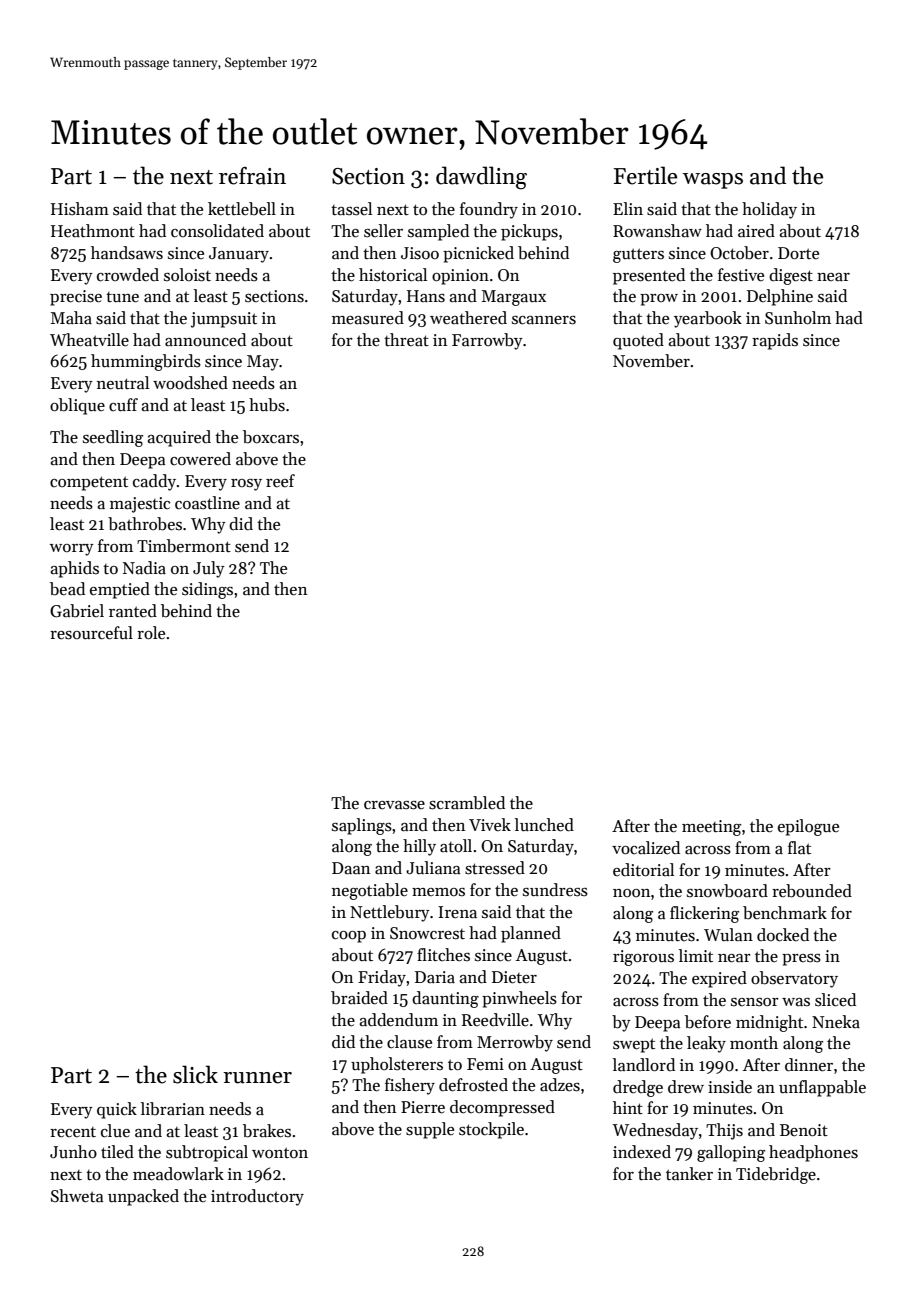  What do you see at coordinates (394, 805) in the image?
I see `crevasse` at bounding box center [394, 805].
